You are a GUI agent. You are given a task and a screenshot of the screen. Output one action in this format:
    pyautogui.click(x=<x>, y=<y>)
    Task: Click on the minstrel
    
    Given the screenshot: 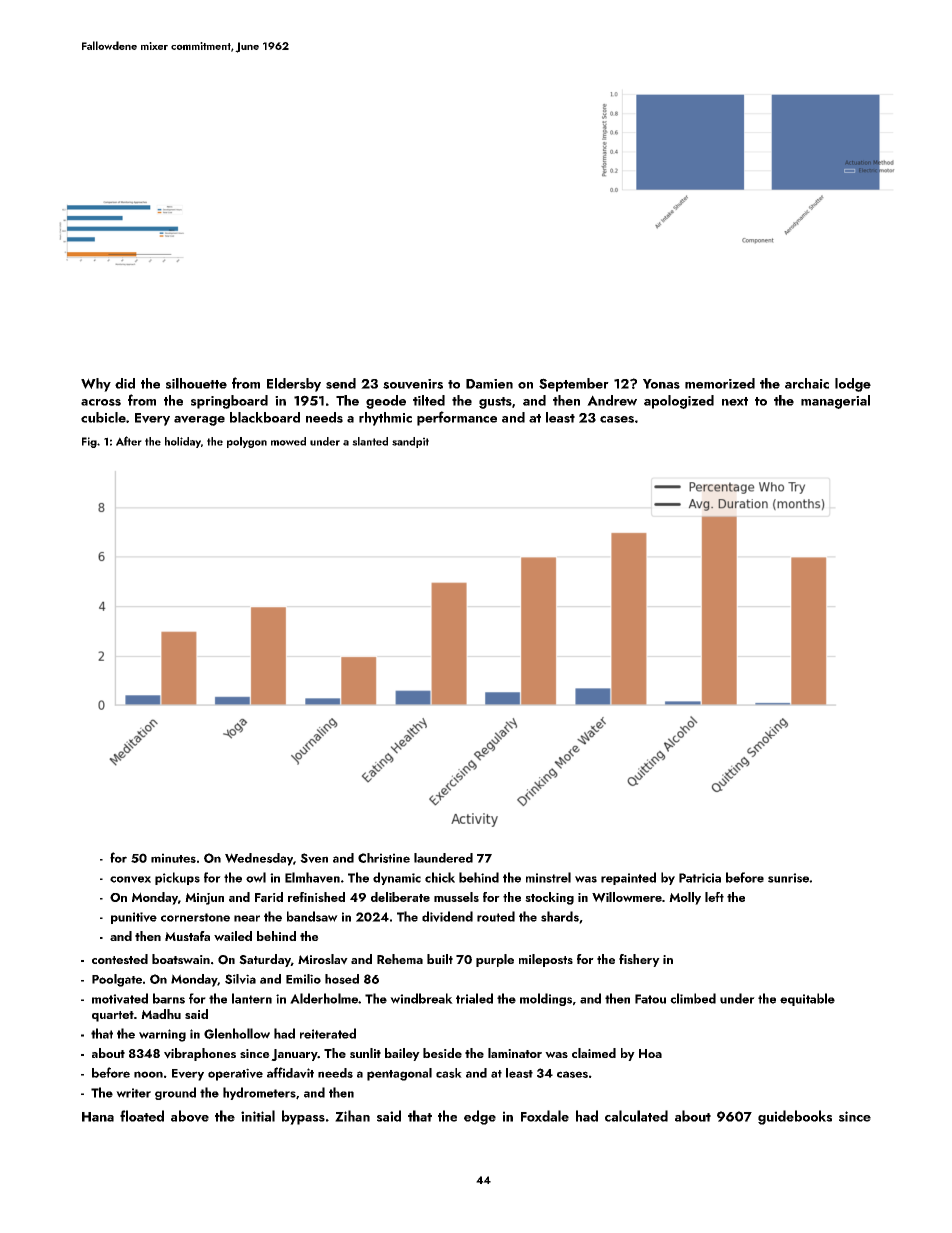 What is the action you would take?
    pyautogui.click(x=548, y=877)
